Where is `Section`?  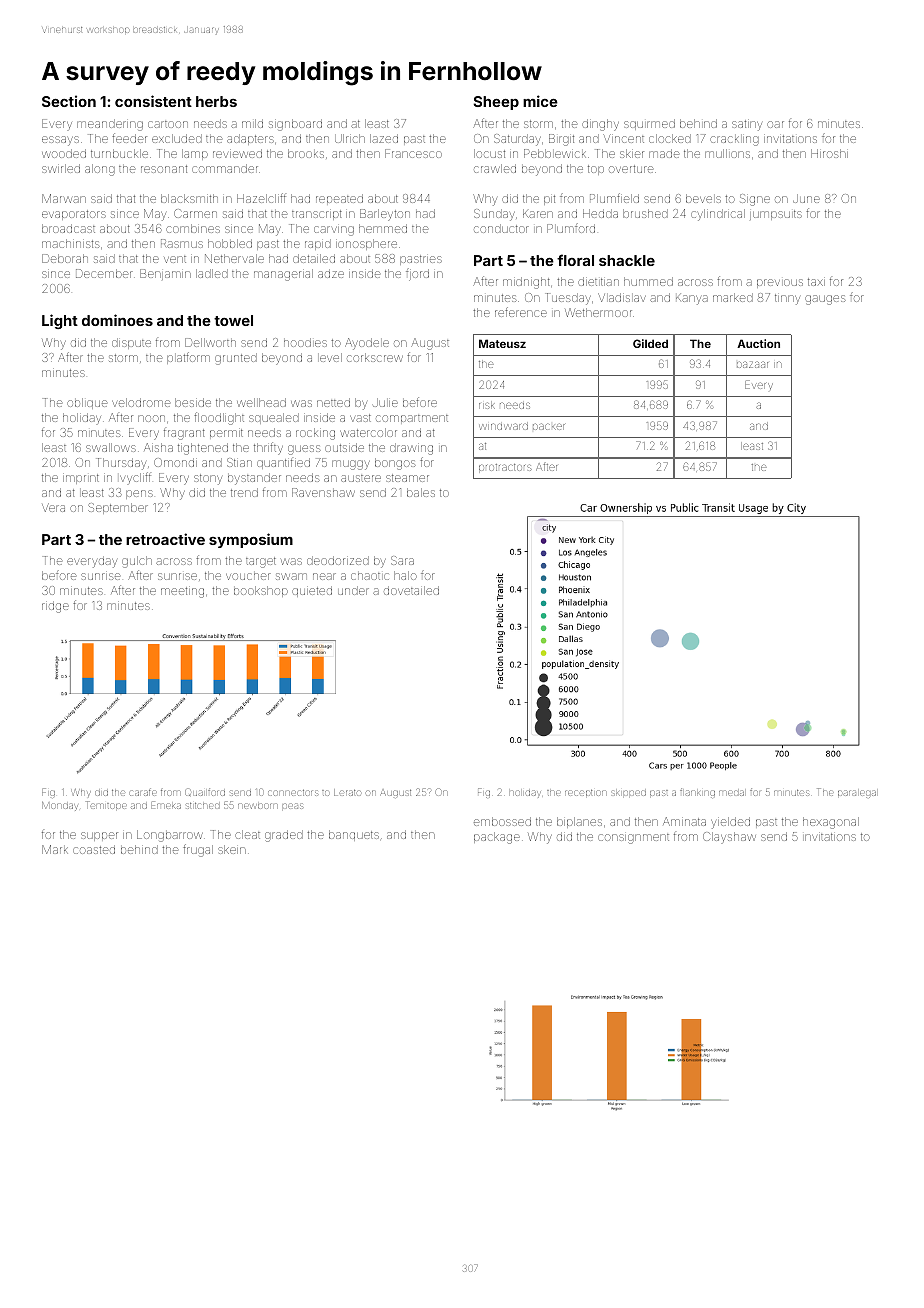
Section is located at coordinates (69, 101).
